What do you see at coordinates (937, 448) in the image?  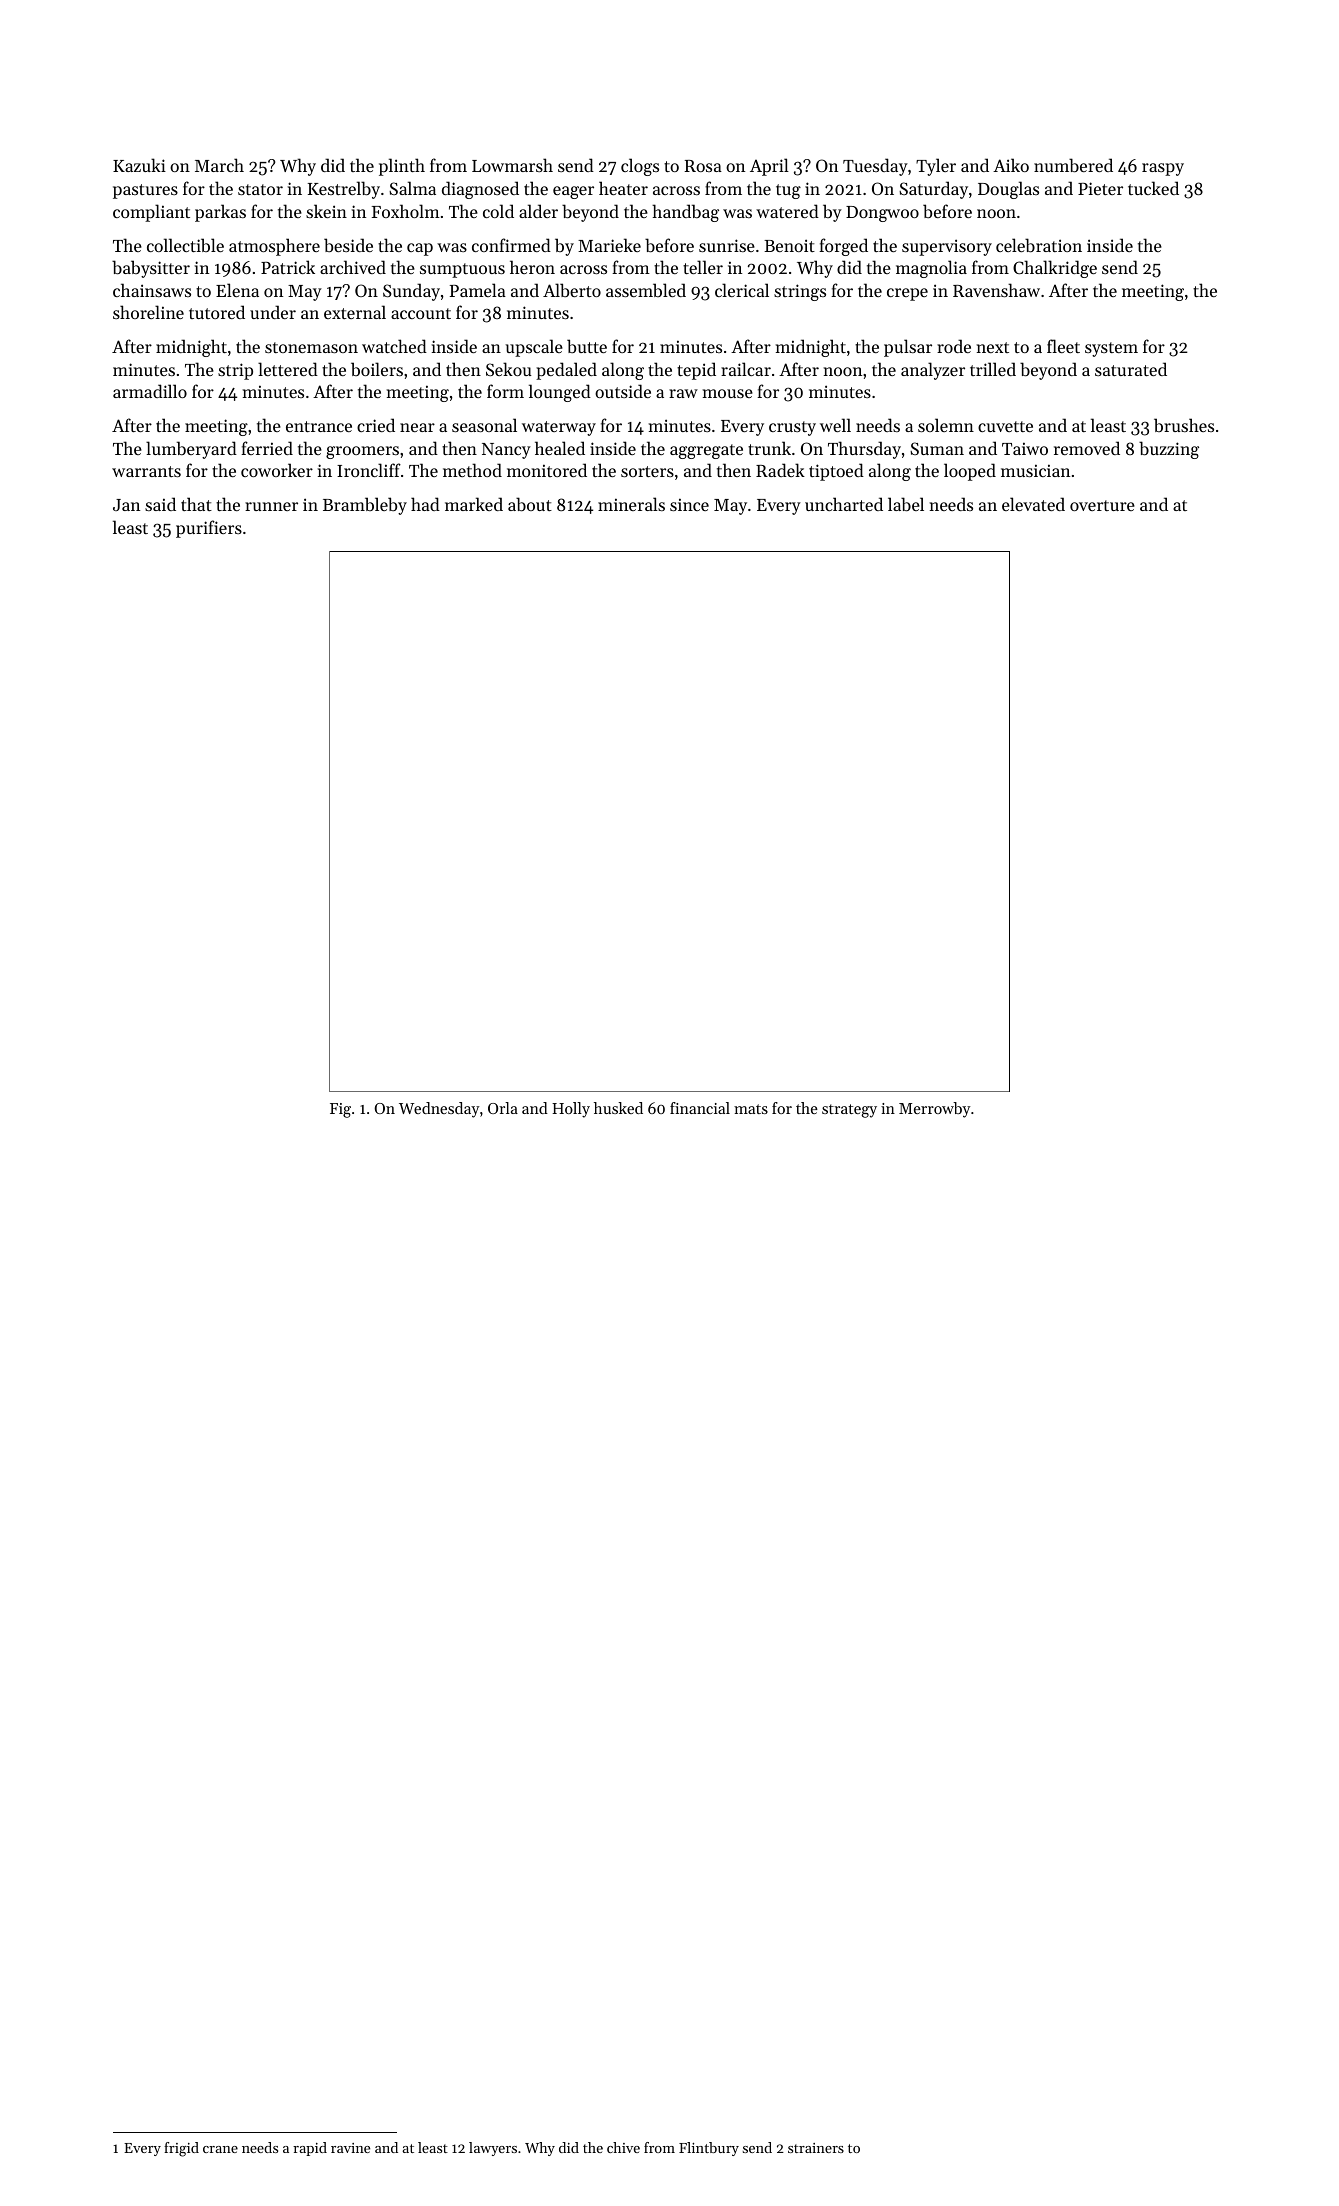 I see `Suman` at bounding box center [937, 448].
